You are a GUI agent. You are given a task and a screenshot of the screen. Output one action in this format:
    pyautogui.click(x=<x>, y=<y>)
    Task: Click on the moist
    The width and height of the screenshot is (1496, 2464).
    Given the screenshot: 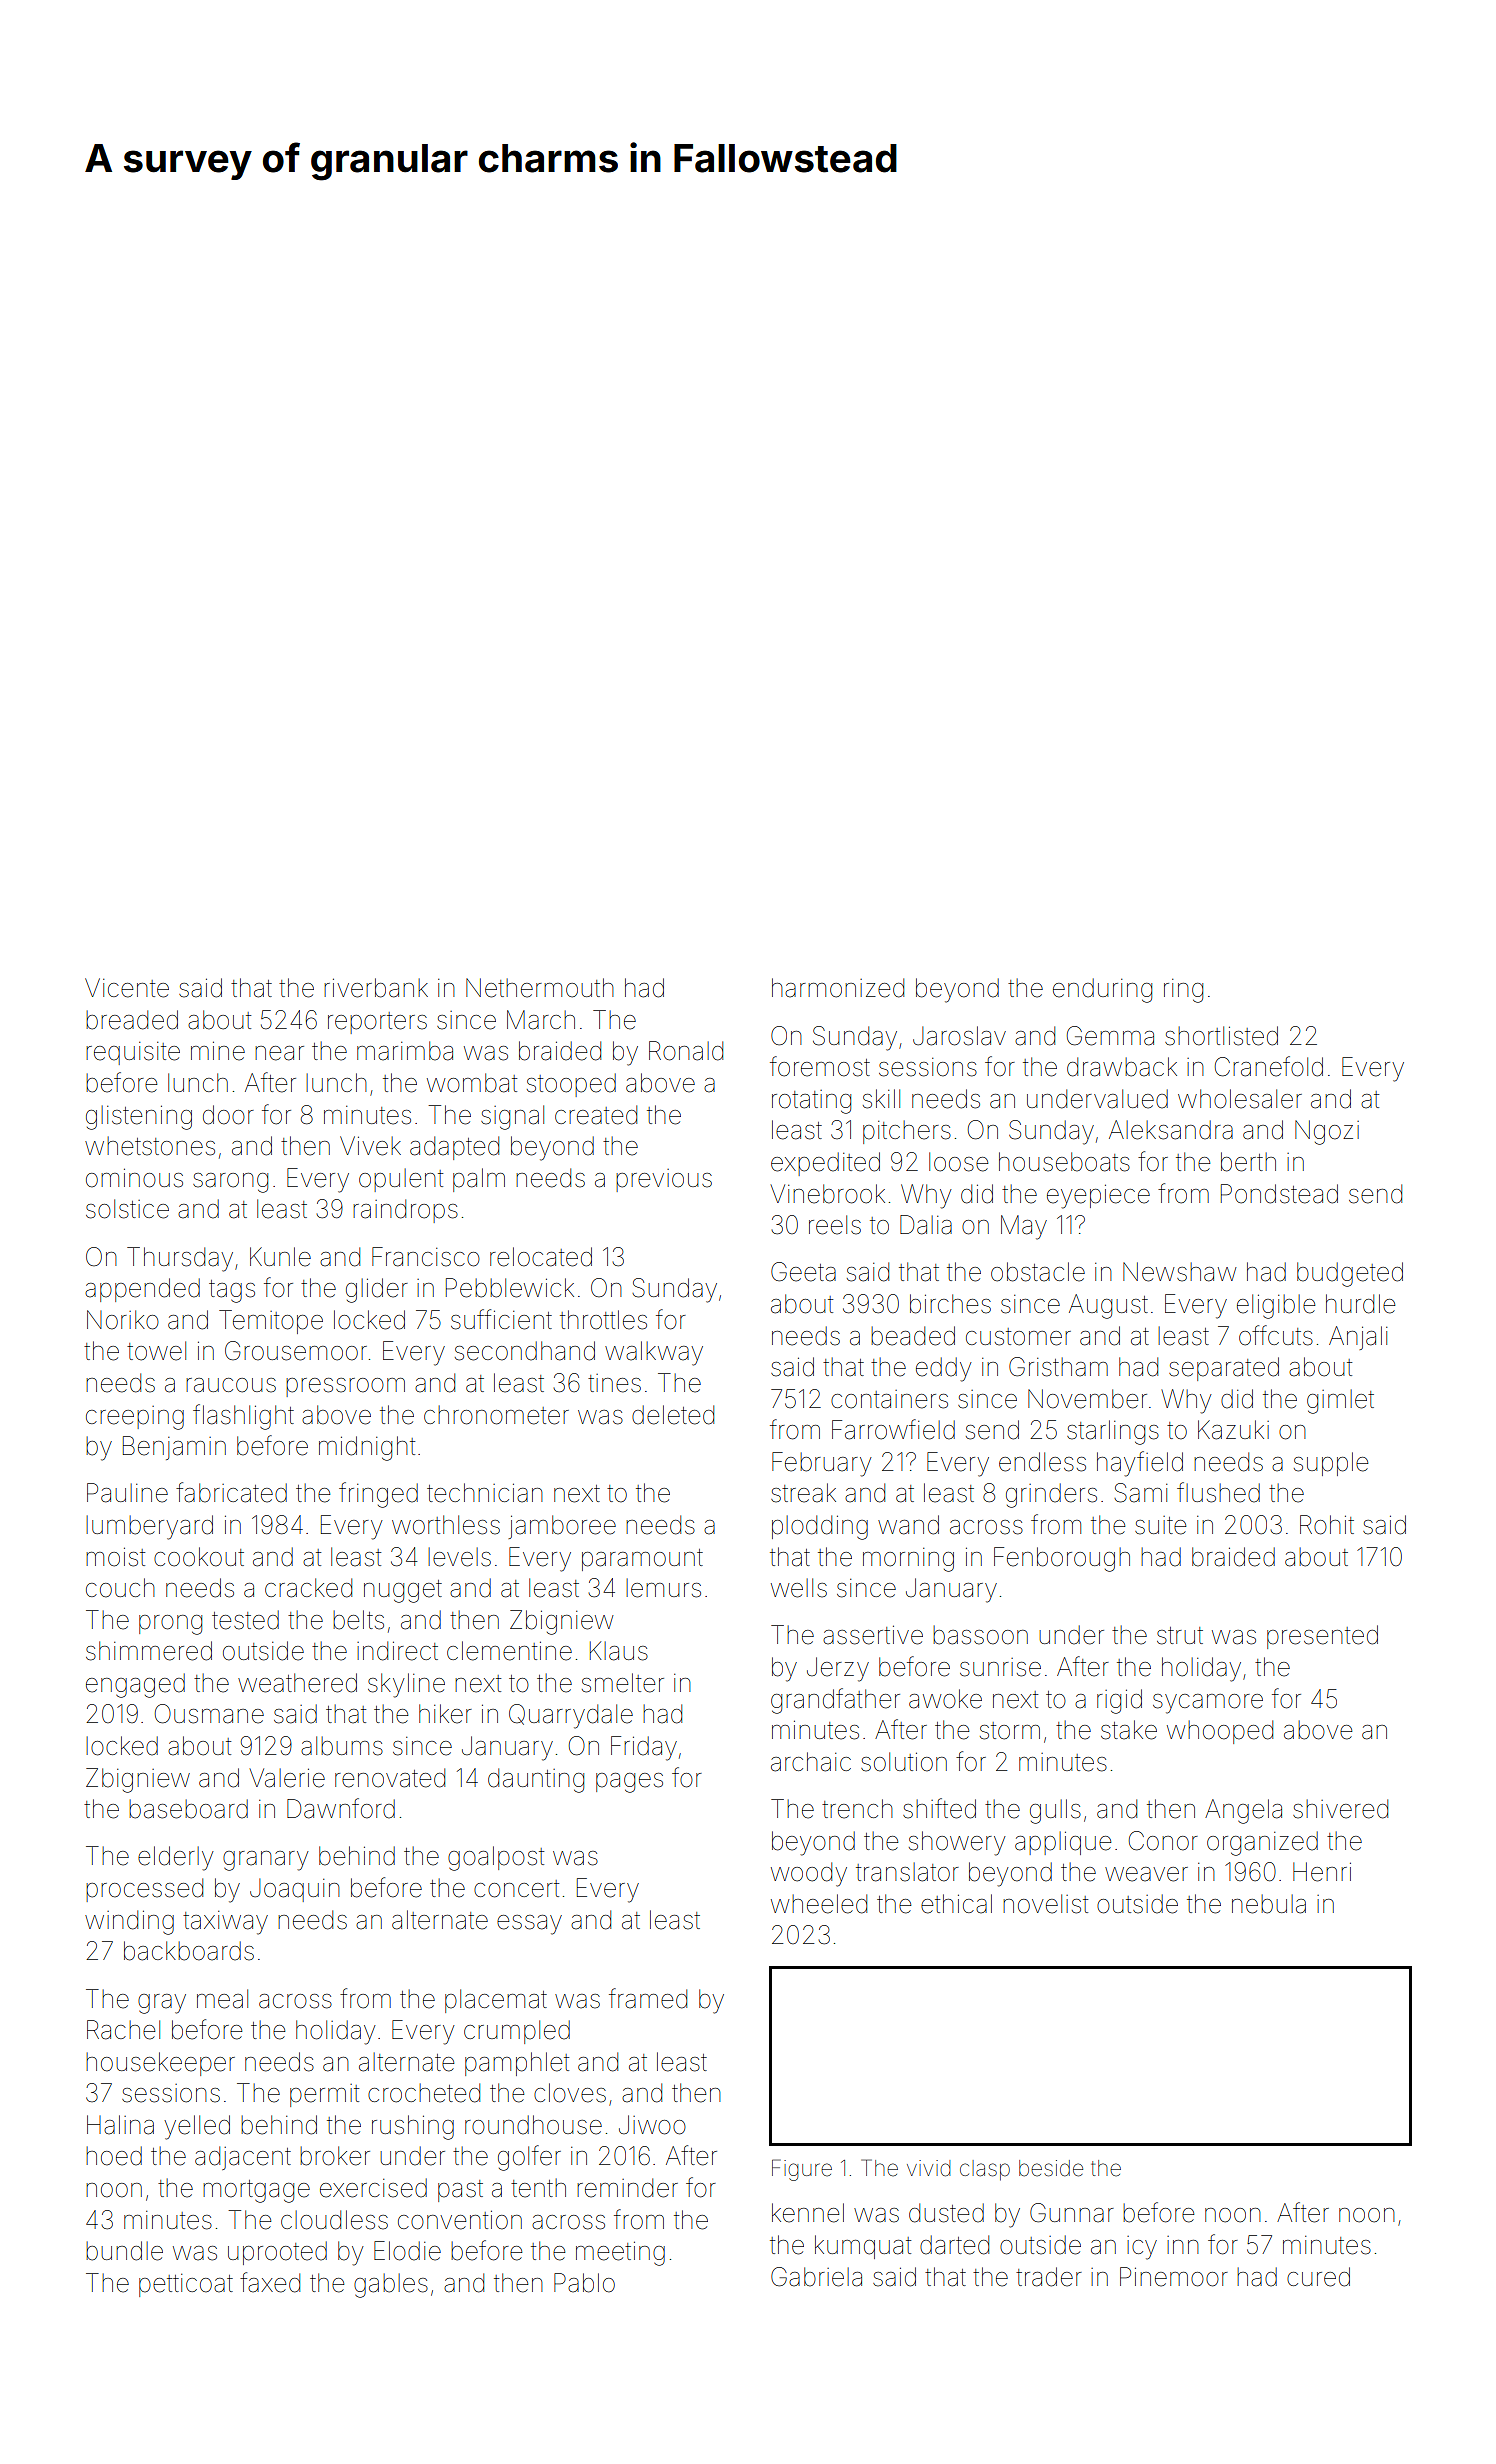 What is the action you would take?
    pyautogui.click(x=115, y=1557)
